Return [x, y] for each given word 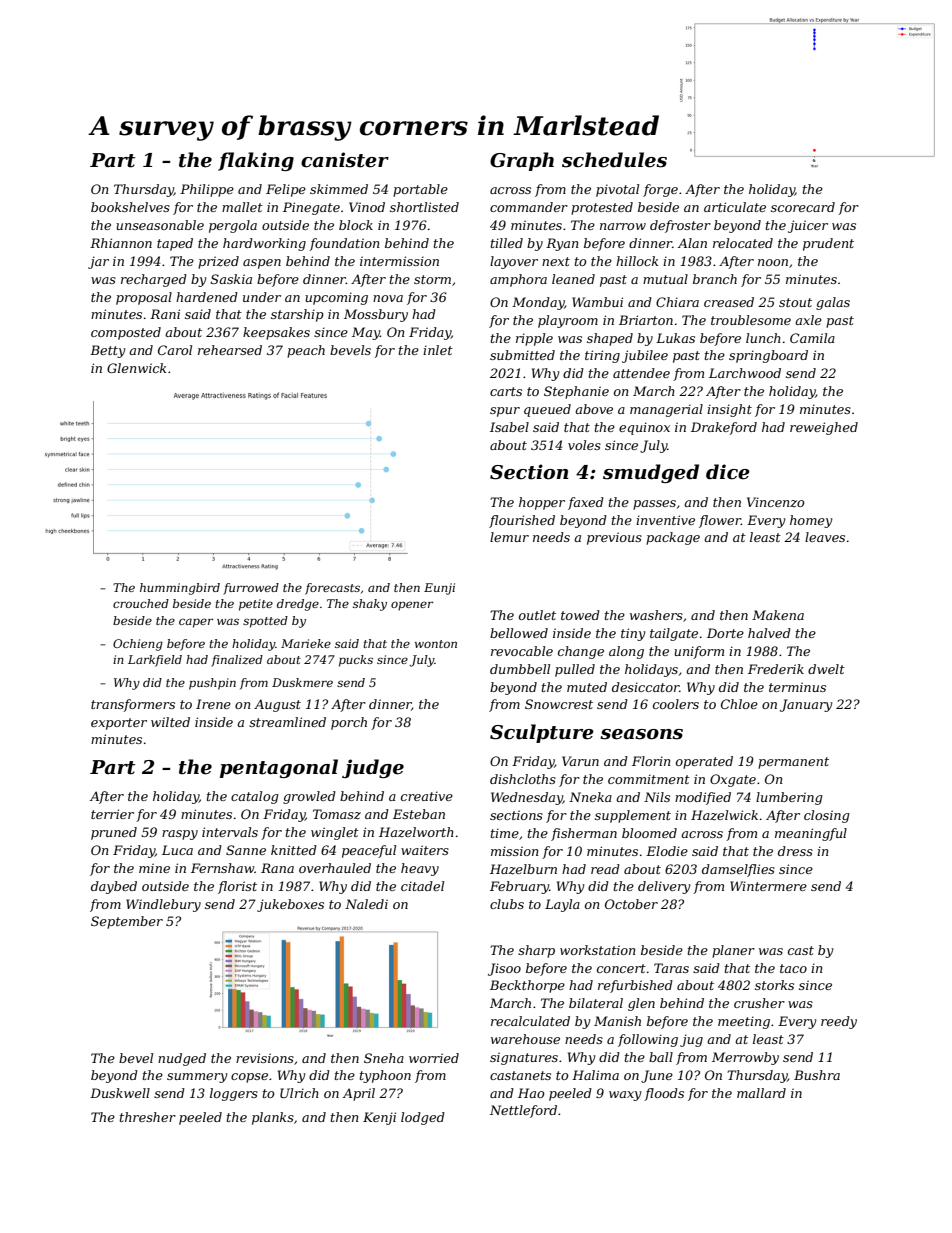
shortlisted [424, 207]
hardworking [264, 244]
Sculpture [542, 733]
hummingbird [180, 589]
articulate [735, 207]
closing [827, 816]
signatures [524, 1058]
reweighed [824, 428]
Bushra [817, 1075]
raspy [180, 835]
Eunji [439, 589]
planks [273, 1118]
